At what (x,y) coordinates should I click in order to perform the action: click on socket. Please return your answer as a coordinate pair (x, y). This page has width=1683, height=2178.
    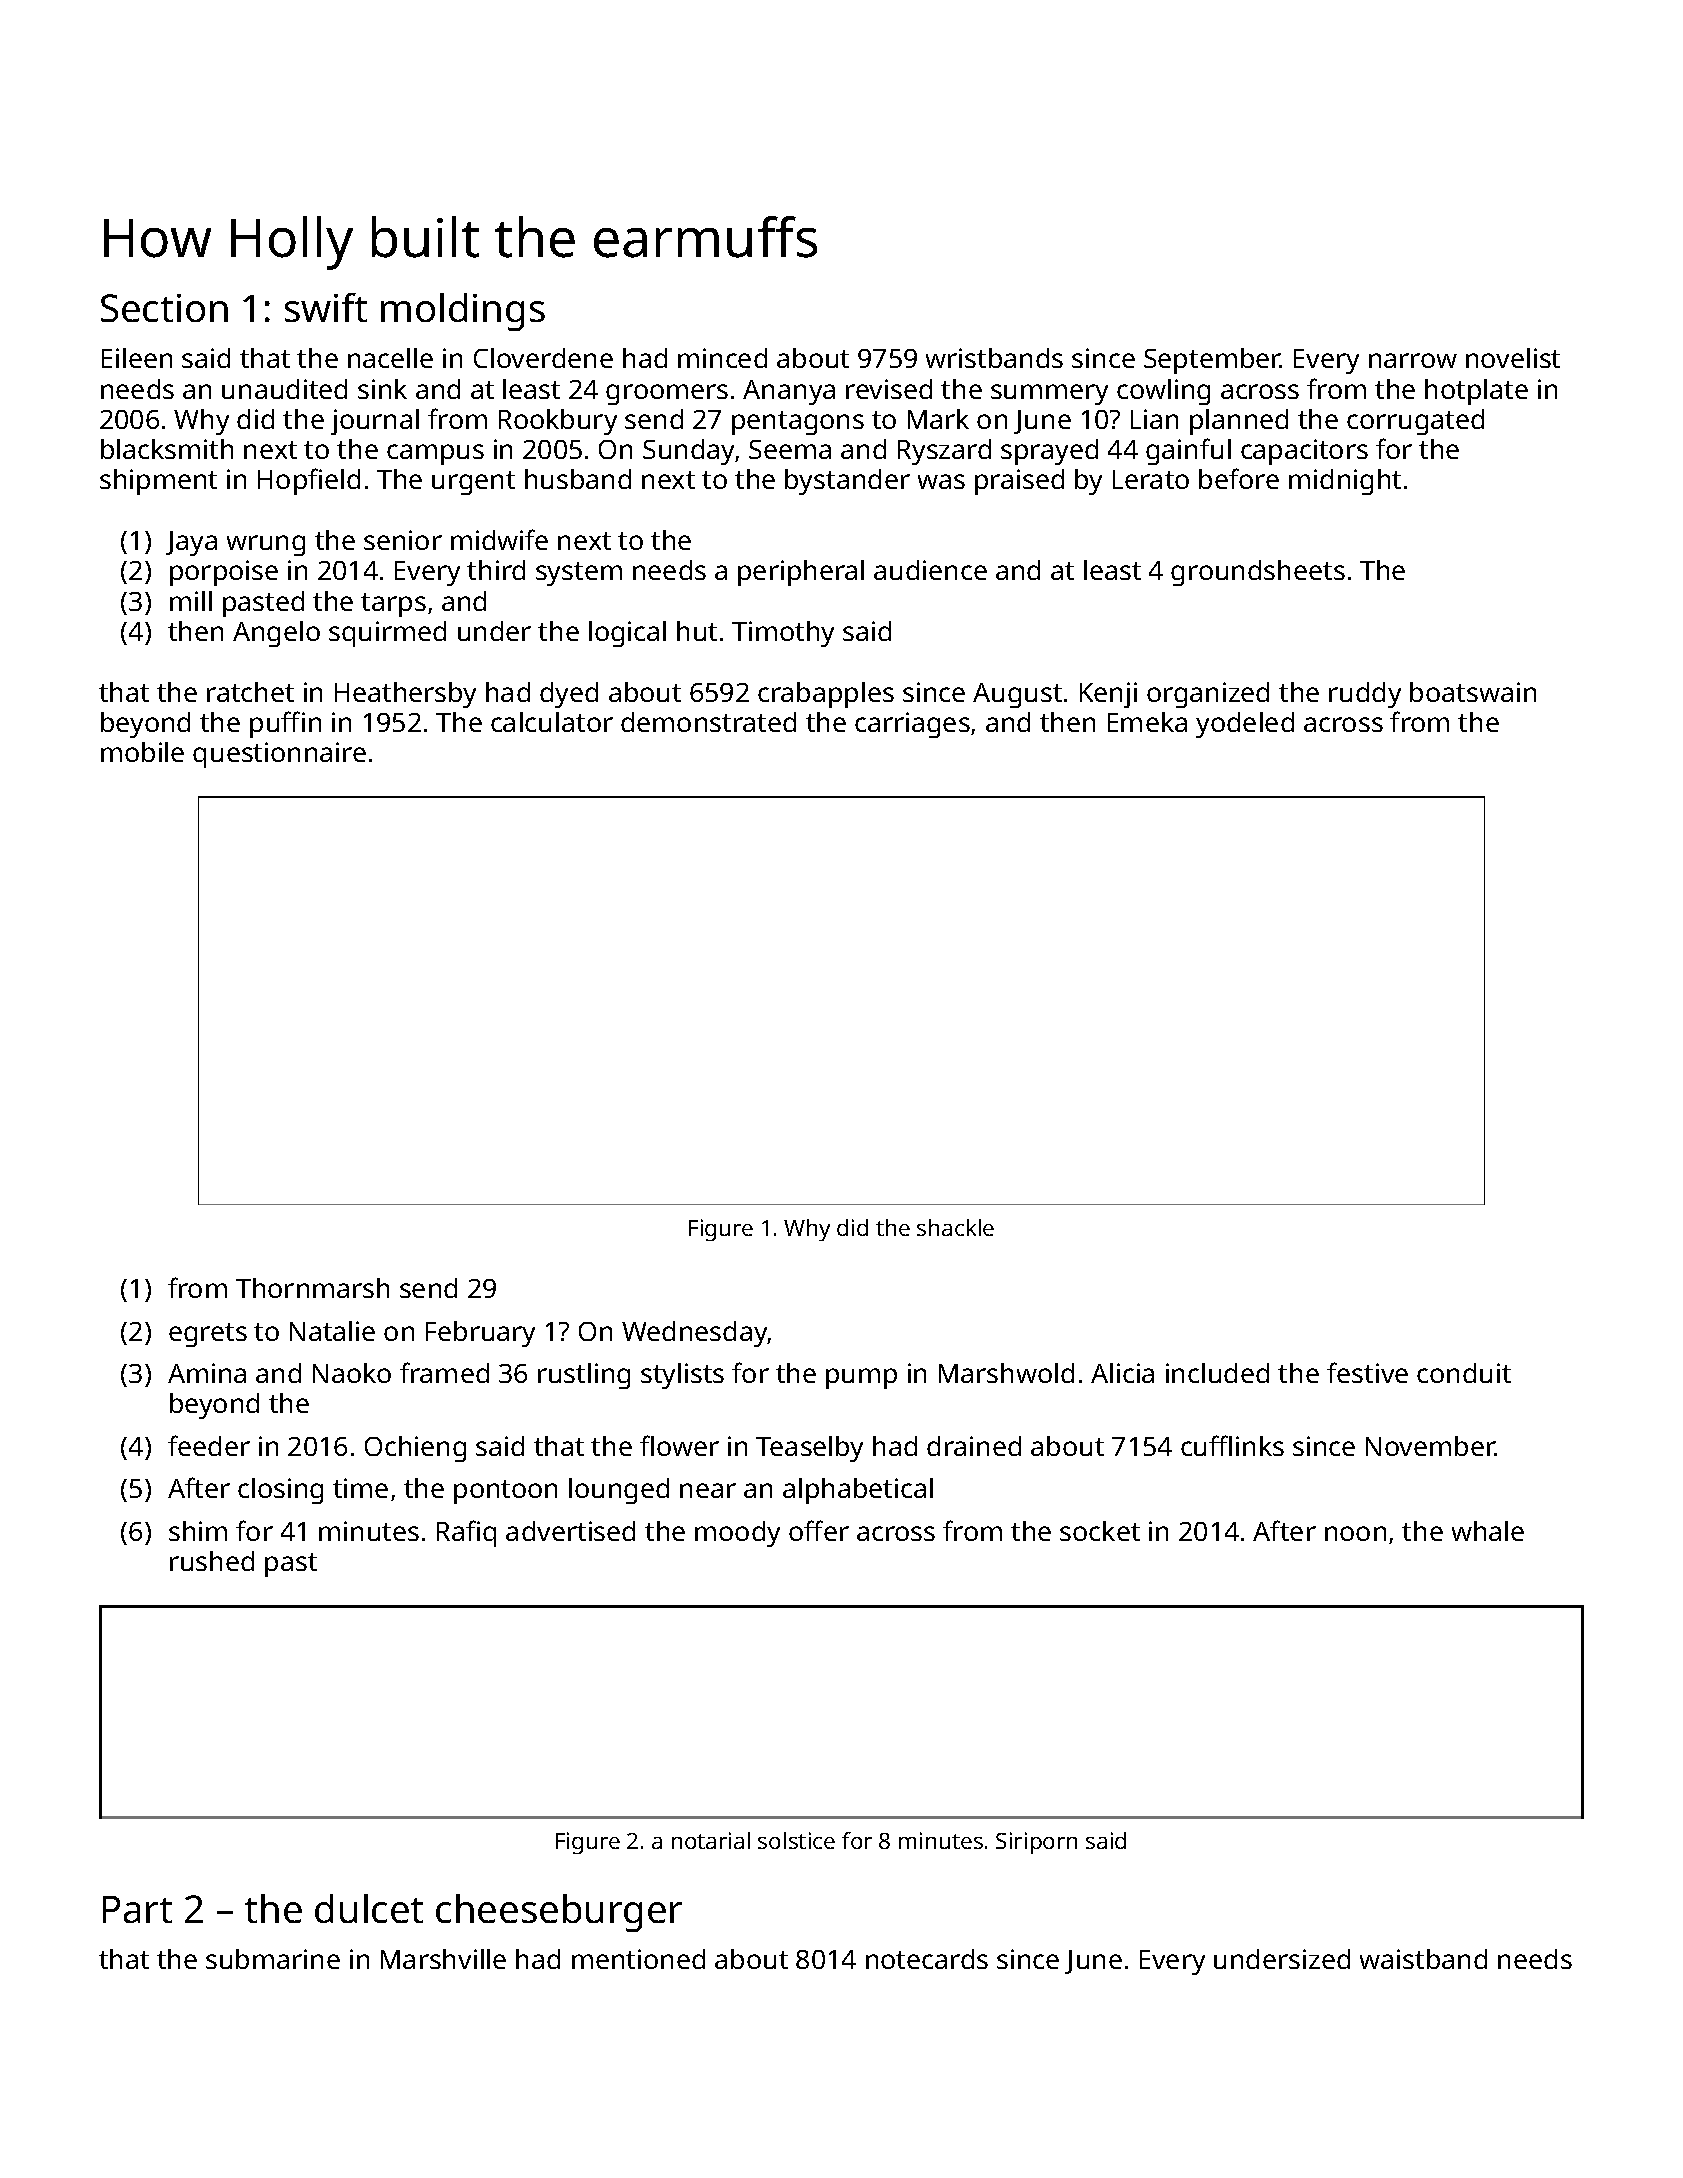
    Looking at the image, I should click on (1100, 1531).
